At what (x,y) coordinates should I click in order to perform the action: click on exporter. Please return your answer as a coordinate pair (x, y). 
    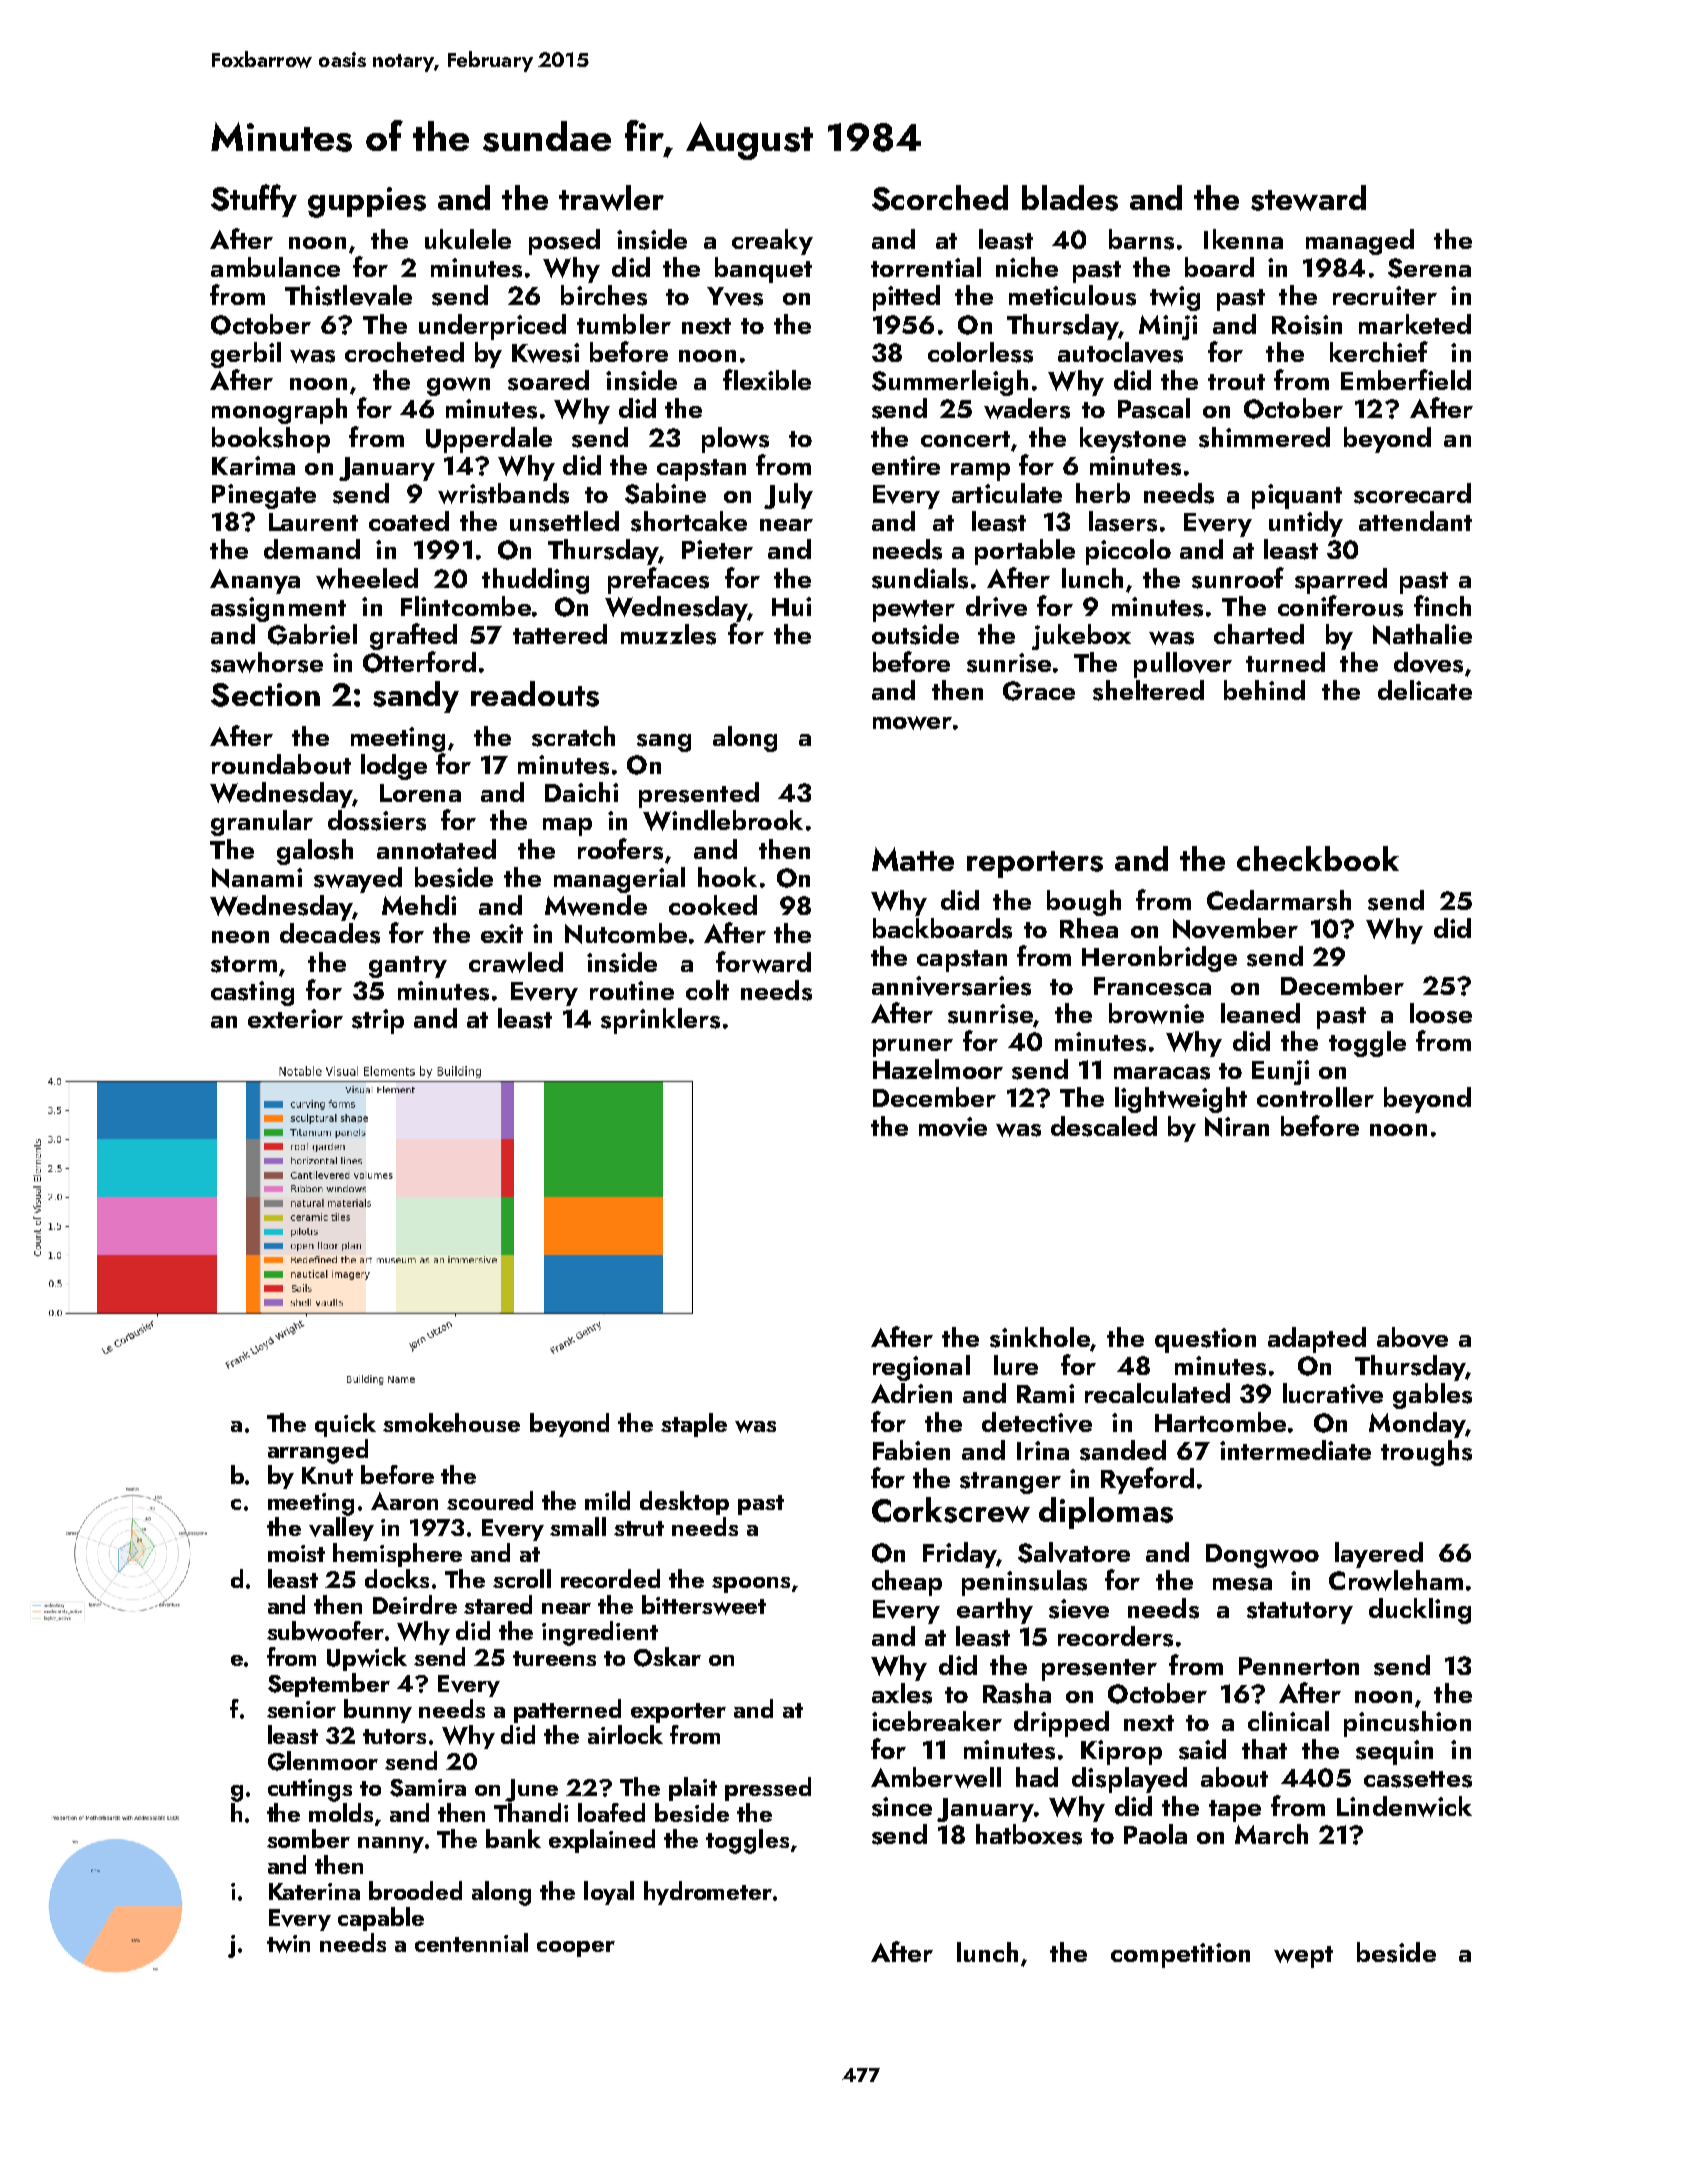
    Looking at the image, I should click on (678, 1713).
